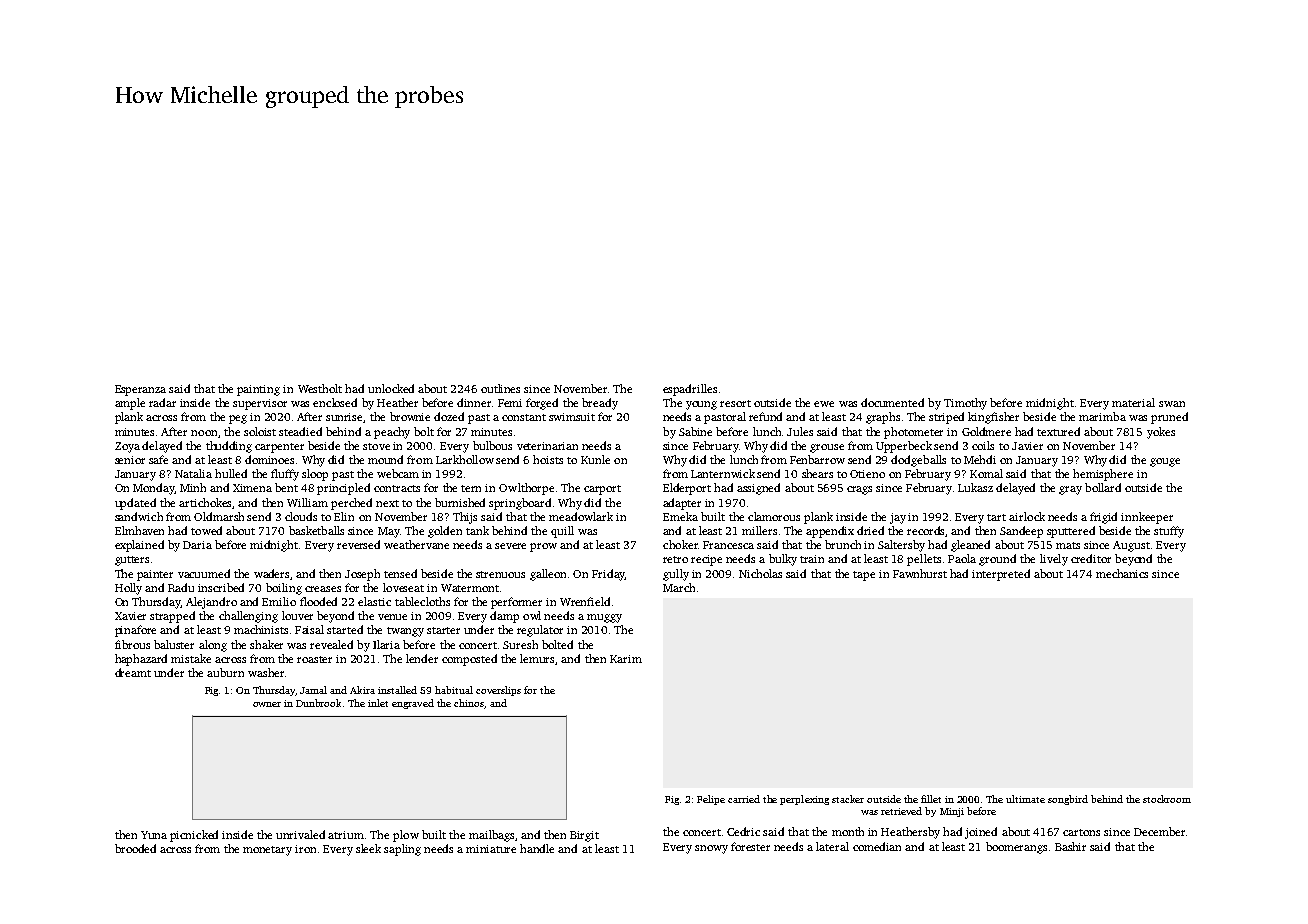  Describe the element at coordinates (260, 404) in the screenshot. I see `supervisor` at that location.
